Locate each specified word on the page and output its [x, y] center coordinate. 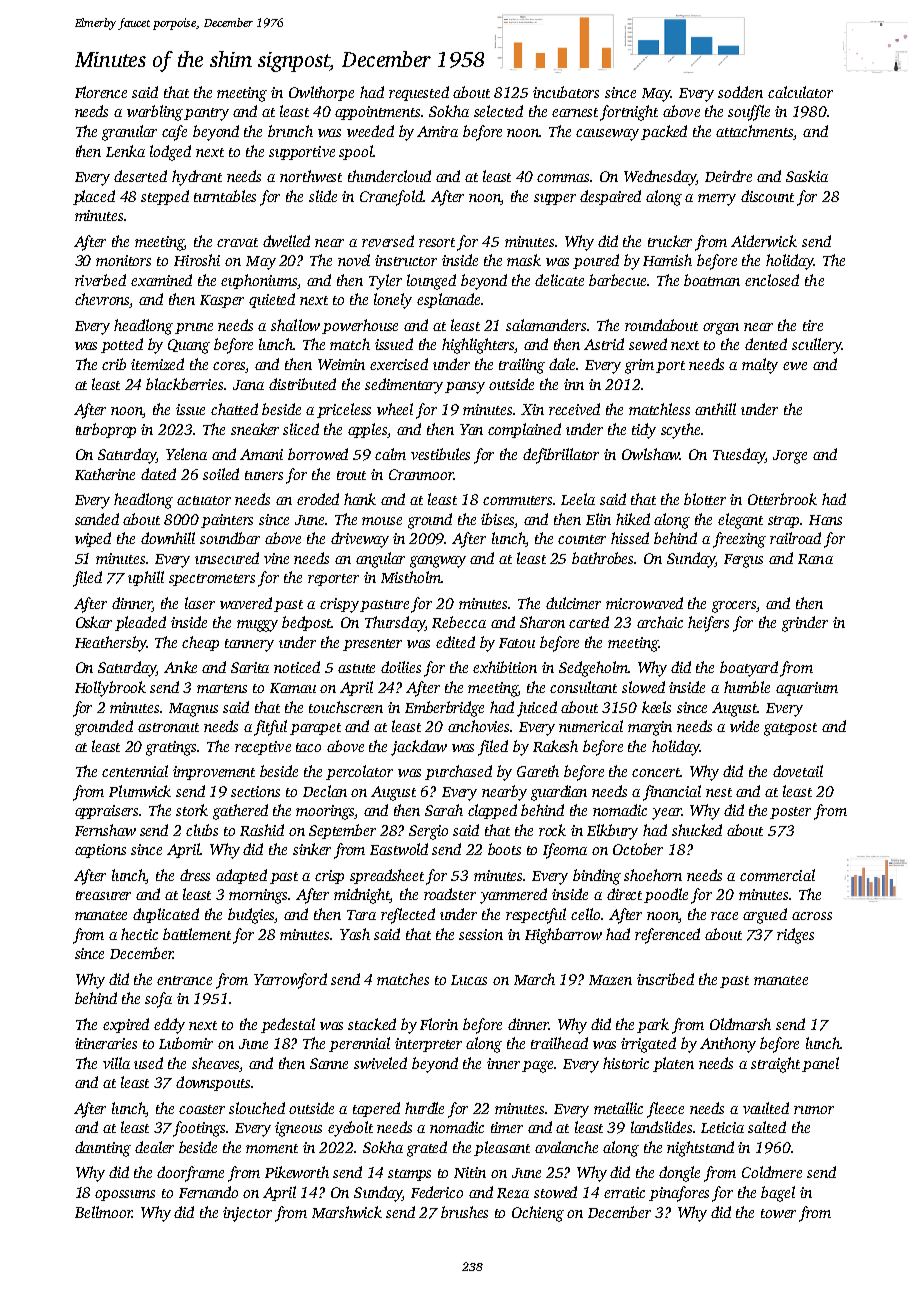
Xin [532, 409]
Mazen [610, 980]
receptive [263, 748]
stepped [165, 197]
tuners [264, 475]
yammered [513, 896]
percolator [359, 772]
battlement [197, 934]
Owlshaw [651, 454]
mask [524, 260]
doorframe [190, 1174]
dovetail [798, 771]
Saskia [807, 176]
